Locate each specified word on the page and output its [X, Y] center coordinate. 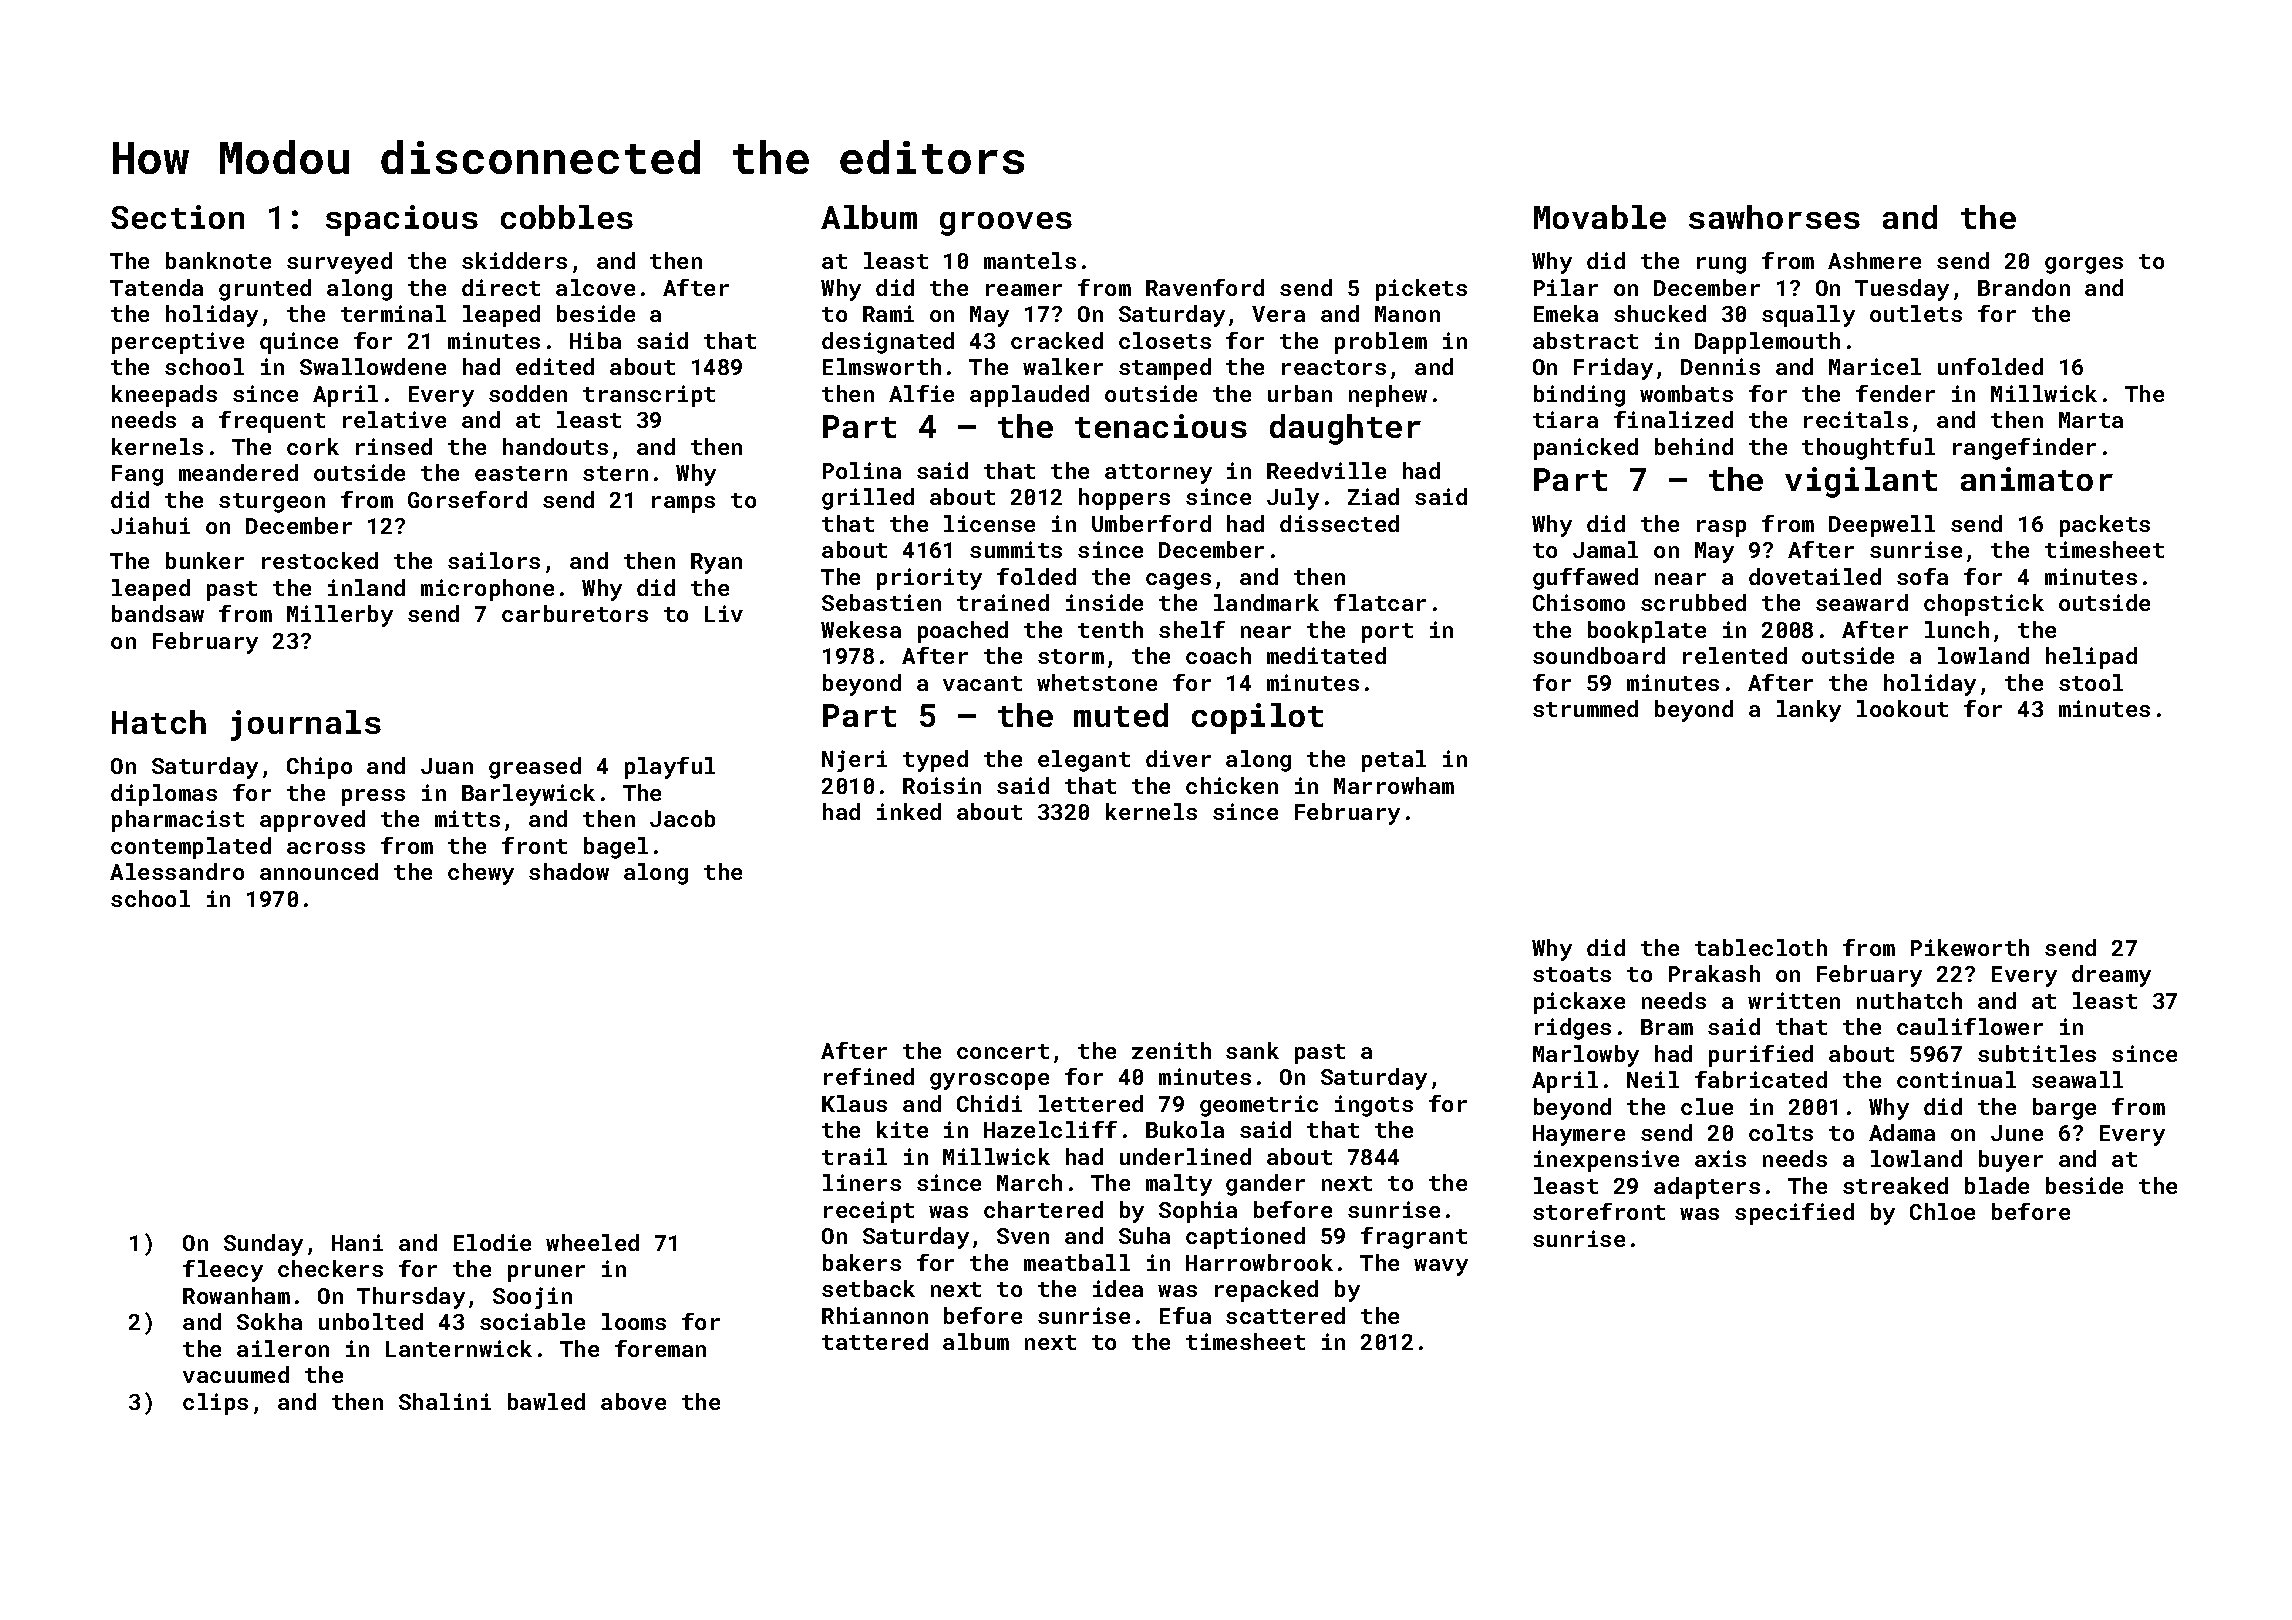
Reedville [1326, 470]
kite [902, 1129]
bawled [546, 1401]
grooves [1006, 224]
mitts [467, 818]
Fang [137, 475]
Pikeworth [1970, 947]
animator [2037, 479]
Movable [1600, 217]
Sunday [263, 1245]
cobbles [567, 217]
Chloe [1942, 1211]
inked [909, 811]
